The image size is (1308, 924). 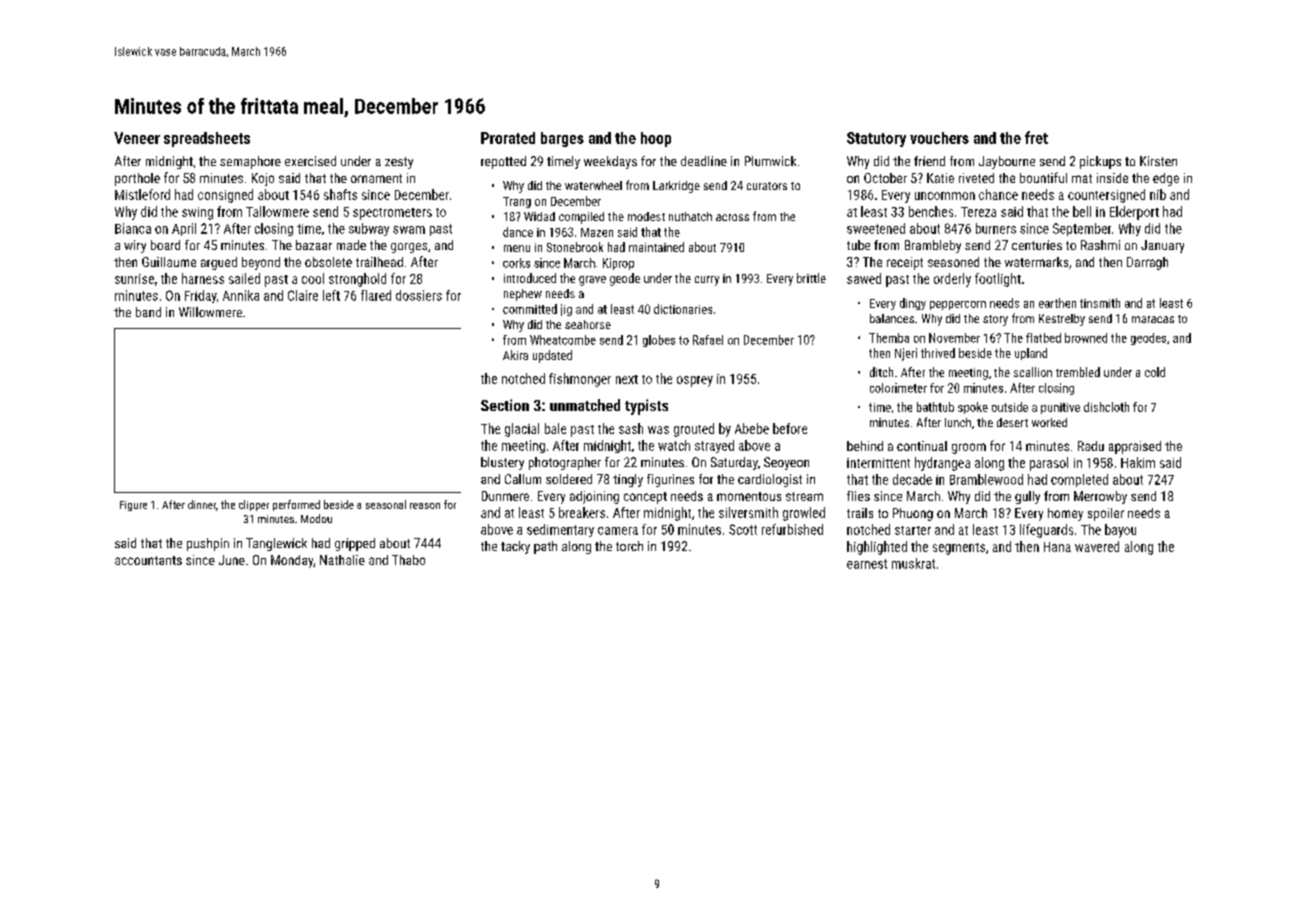 I want to click on Prorated, so click(x=508, y=138).
